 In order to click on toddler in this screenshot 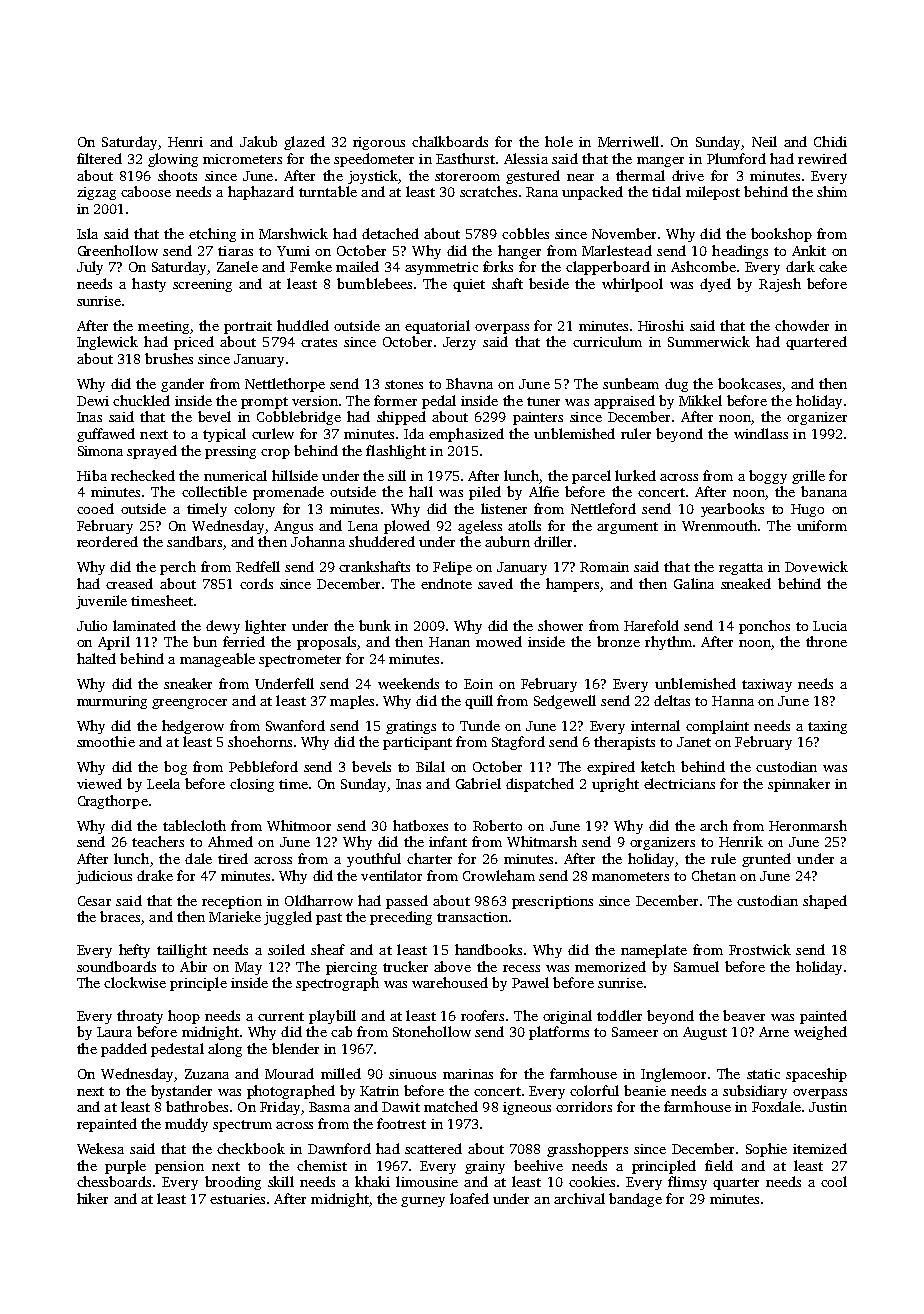, I will do `click(619, 1015)`.
